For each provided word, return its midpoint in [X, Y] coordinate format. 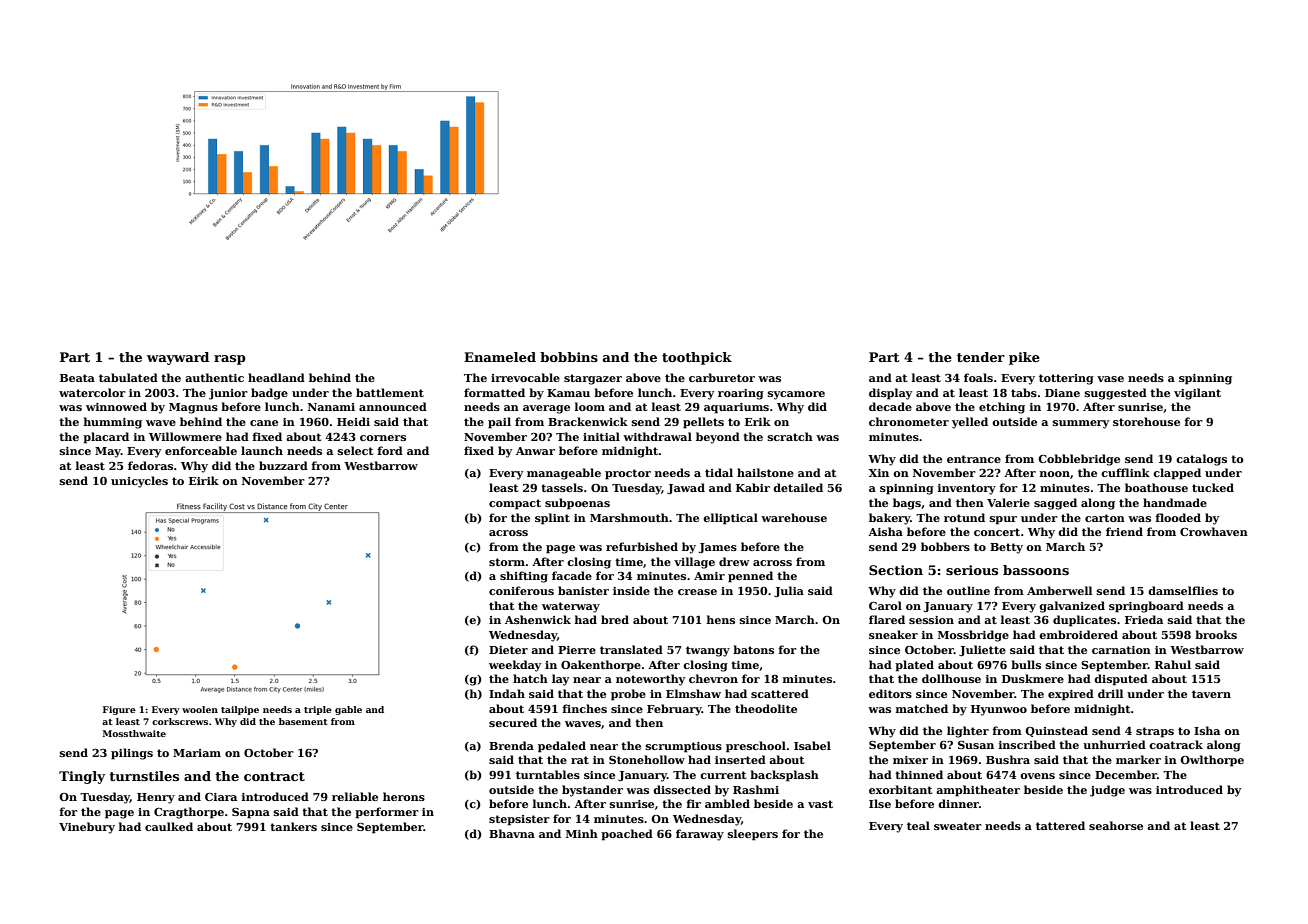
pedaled [562, 747]
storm [507, 562]
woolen [200, 709]
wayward [178, 358]
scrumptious [684, 747]
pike [1024, 358]
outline [968, 590]
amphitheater [978, 791]
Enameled [500, 357]
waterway [571, 607]
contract [274, 776]
